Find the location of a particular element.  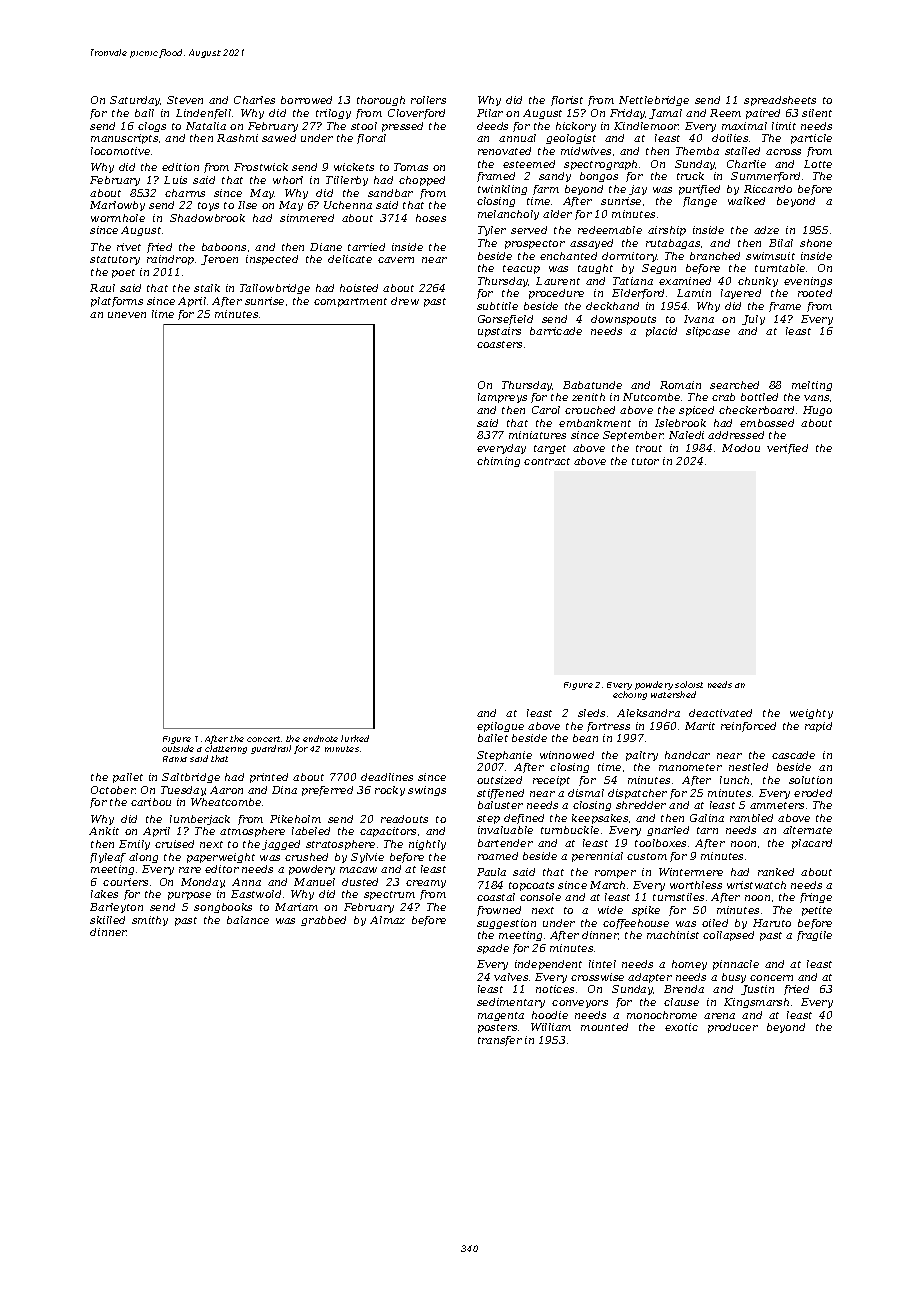

Mariam is located at coordinates (296, 907).
